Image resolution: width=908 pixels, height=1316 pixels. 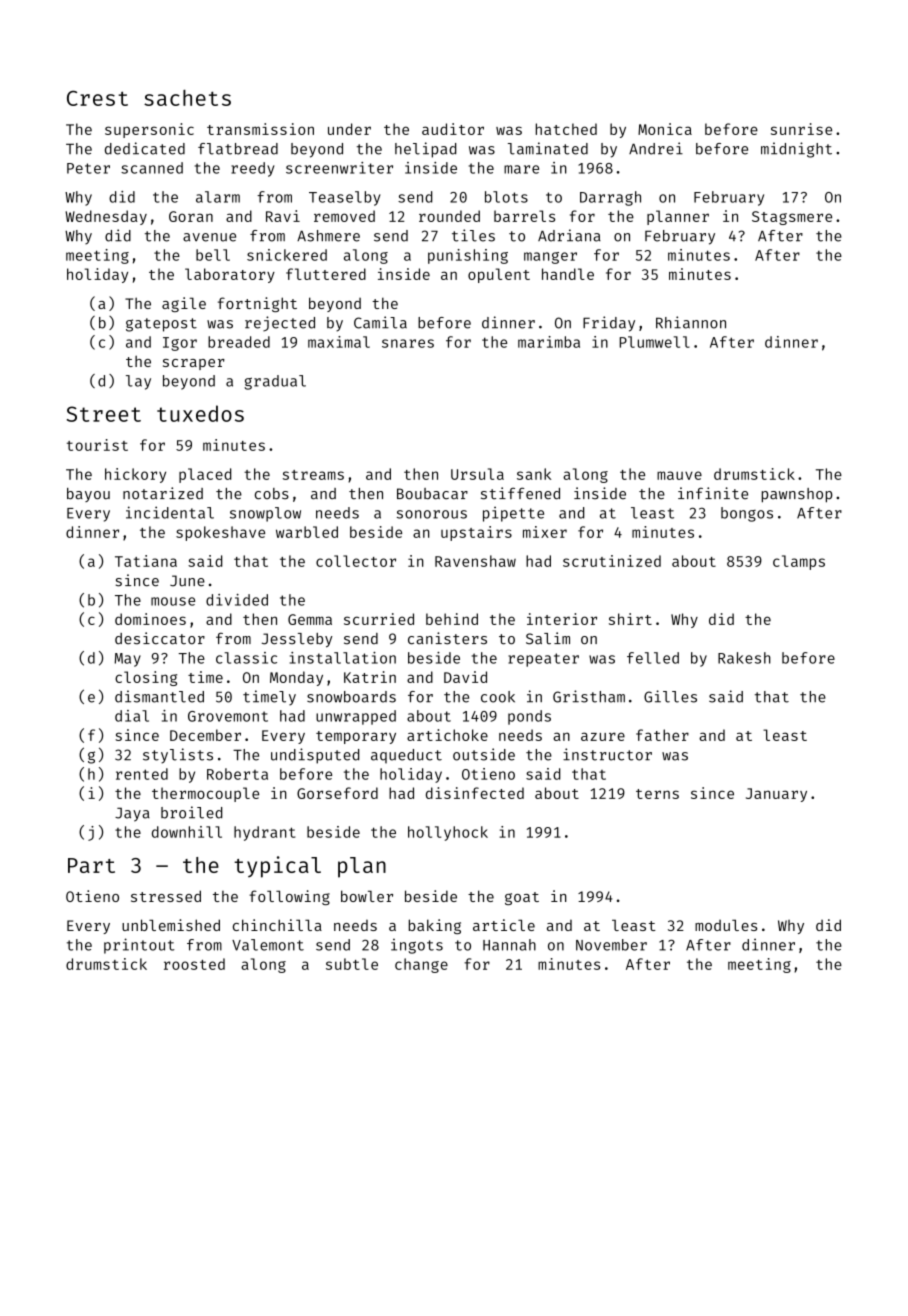 What do you see at coordinates (453, 129) in the document?
I see `auditor` at bounding box center [453, 129].
